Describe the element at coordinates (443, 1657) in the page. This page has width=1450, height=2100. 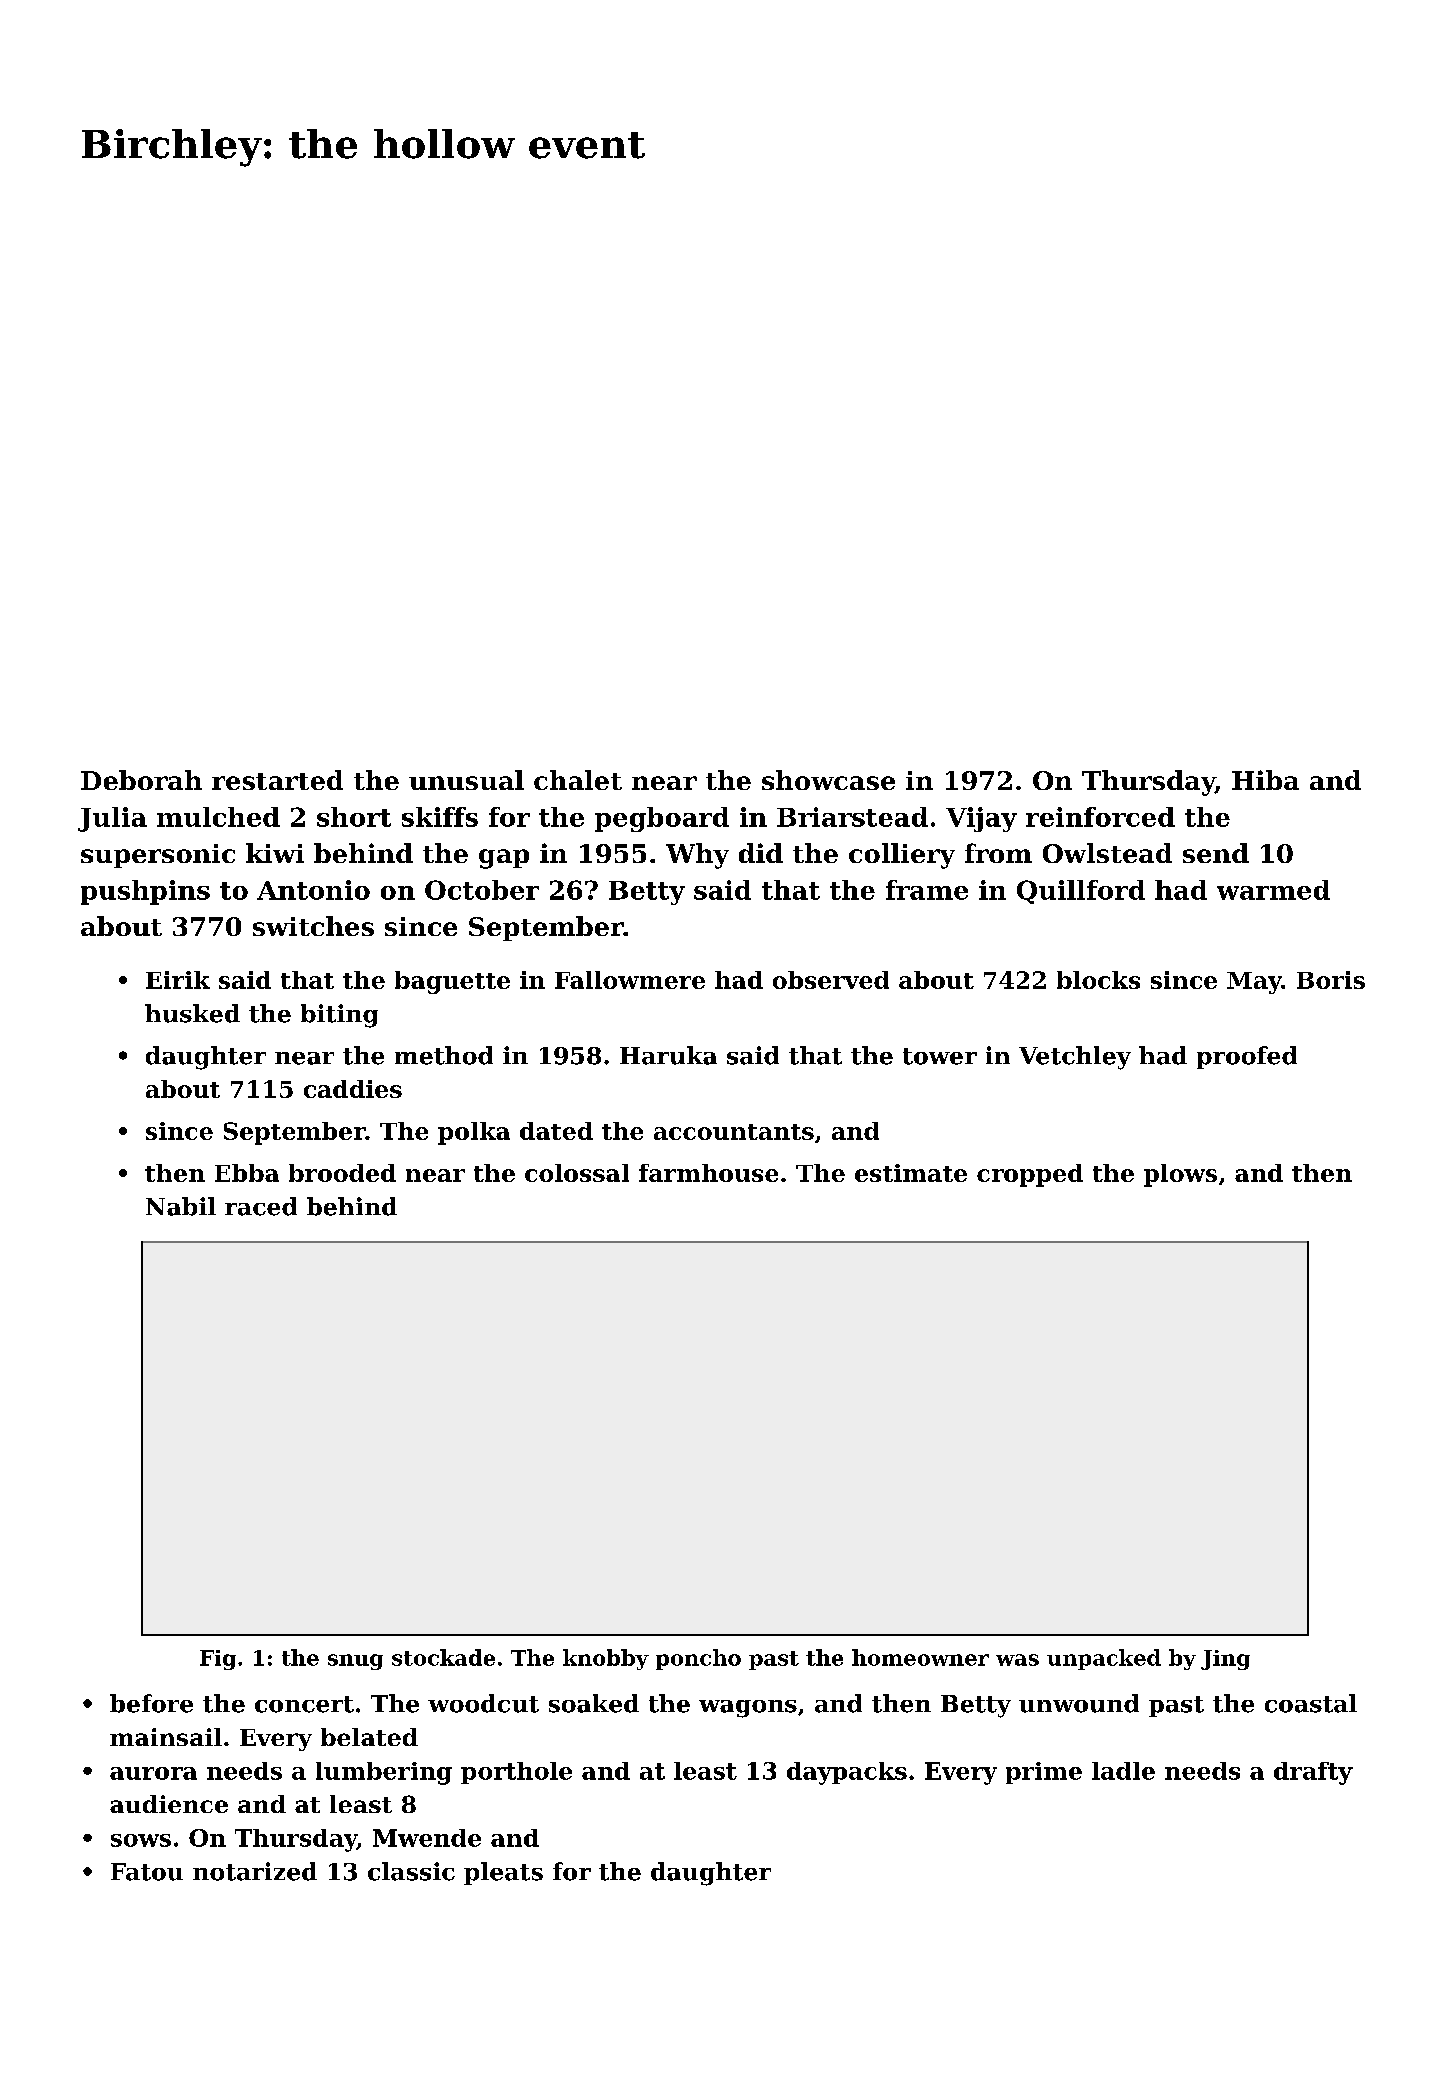
I see `stockade` at that location.
